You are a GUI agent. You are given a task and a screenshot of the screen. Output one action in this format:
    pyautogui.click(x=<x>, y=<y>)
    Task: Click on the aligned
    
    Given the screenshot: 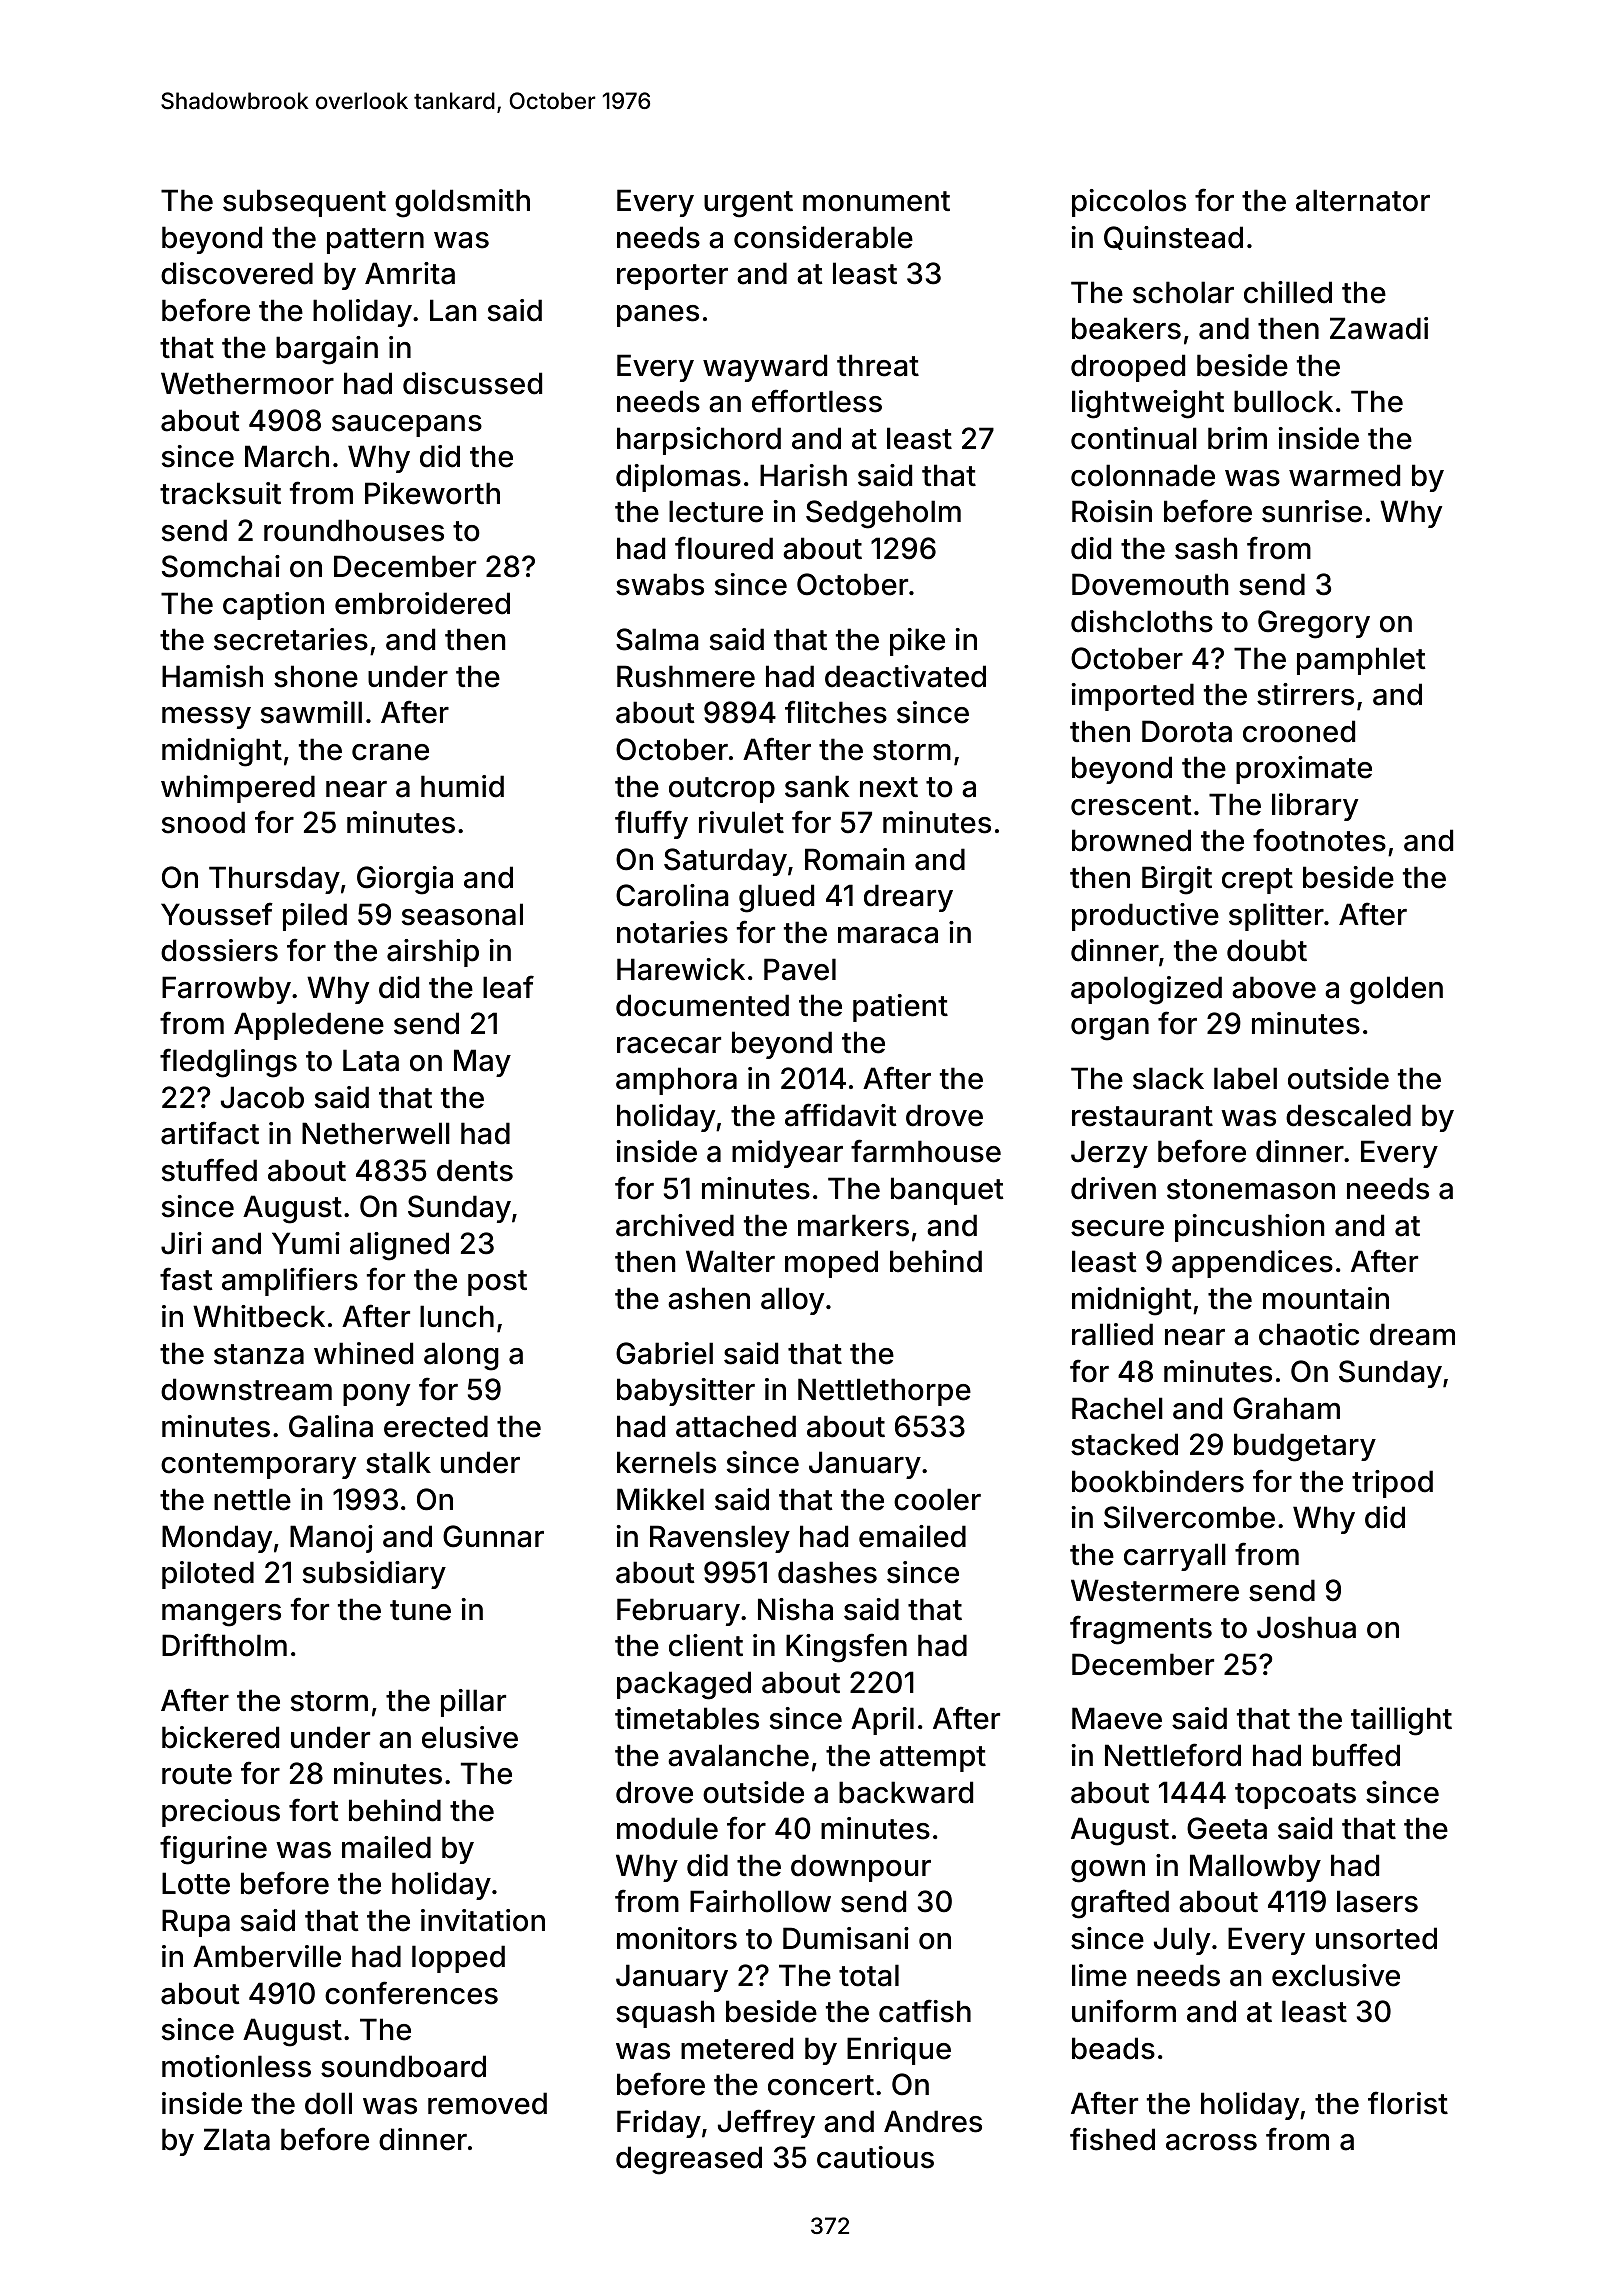 What is the action you would take?
    pyautogui.click(x=399, y=1246)
